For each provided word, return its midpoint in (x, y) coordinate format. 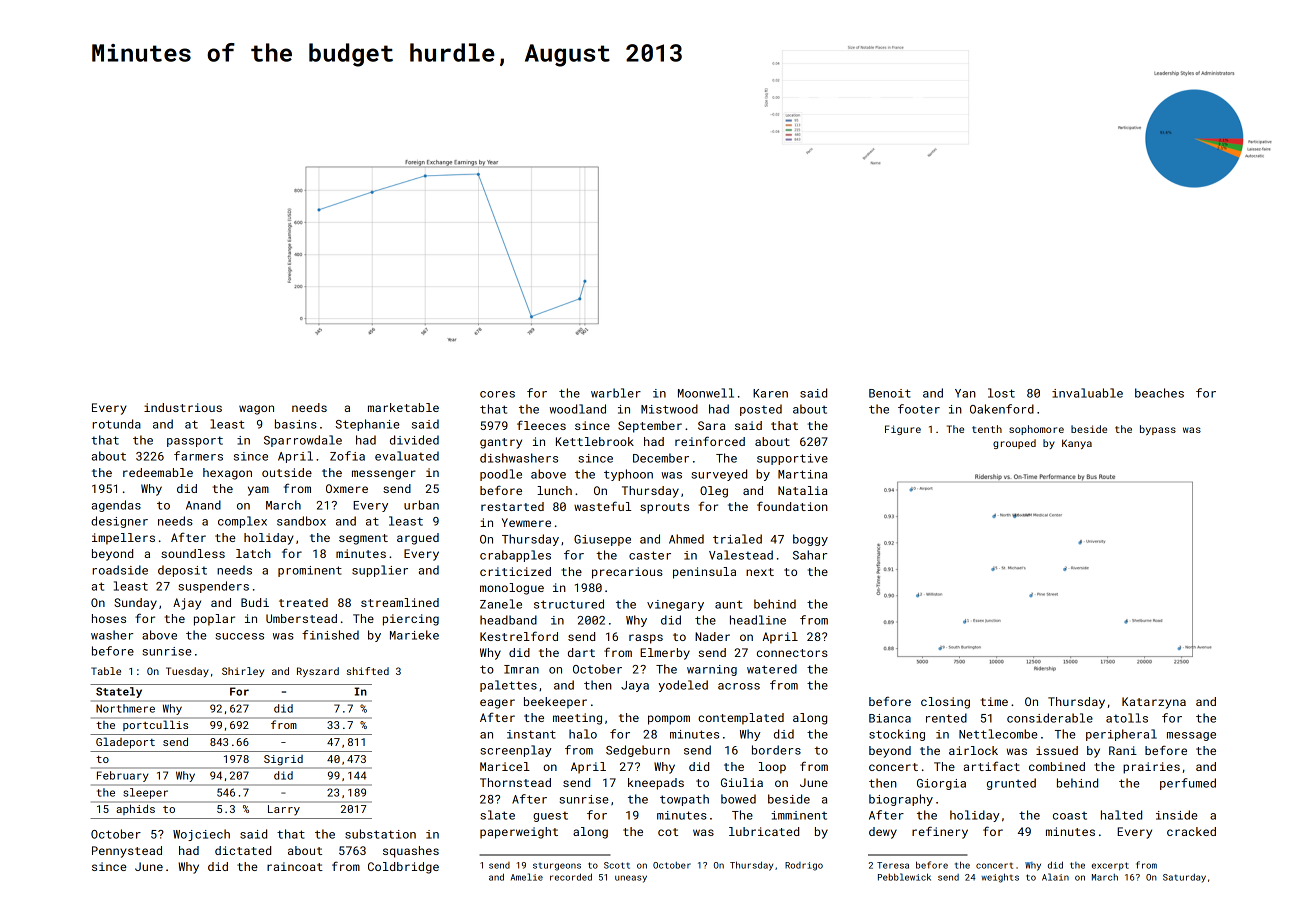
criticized (515, 571)
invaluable (1087, 393)
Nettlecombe (998, 734)
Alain (1055, 877)
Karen (770, 393)
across (739, 686)
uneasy (631, 879)
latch (253, 553)
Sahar (810, 555)
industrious (183, 407)
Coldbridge (403, 868)
